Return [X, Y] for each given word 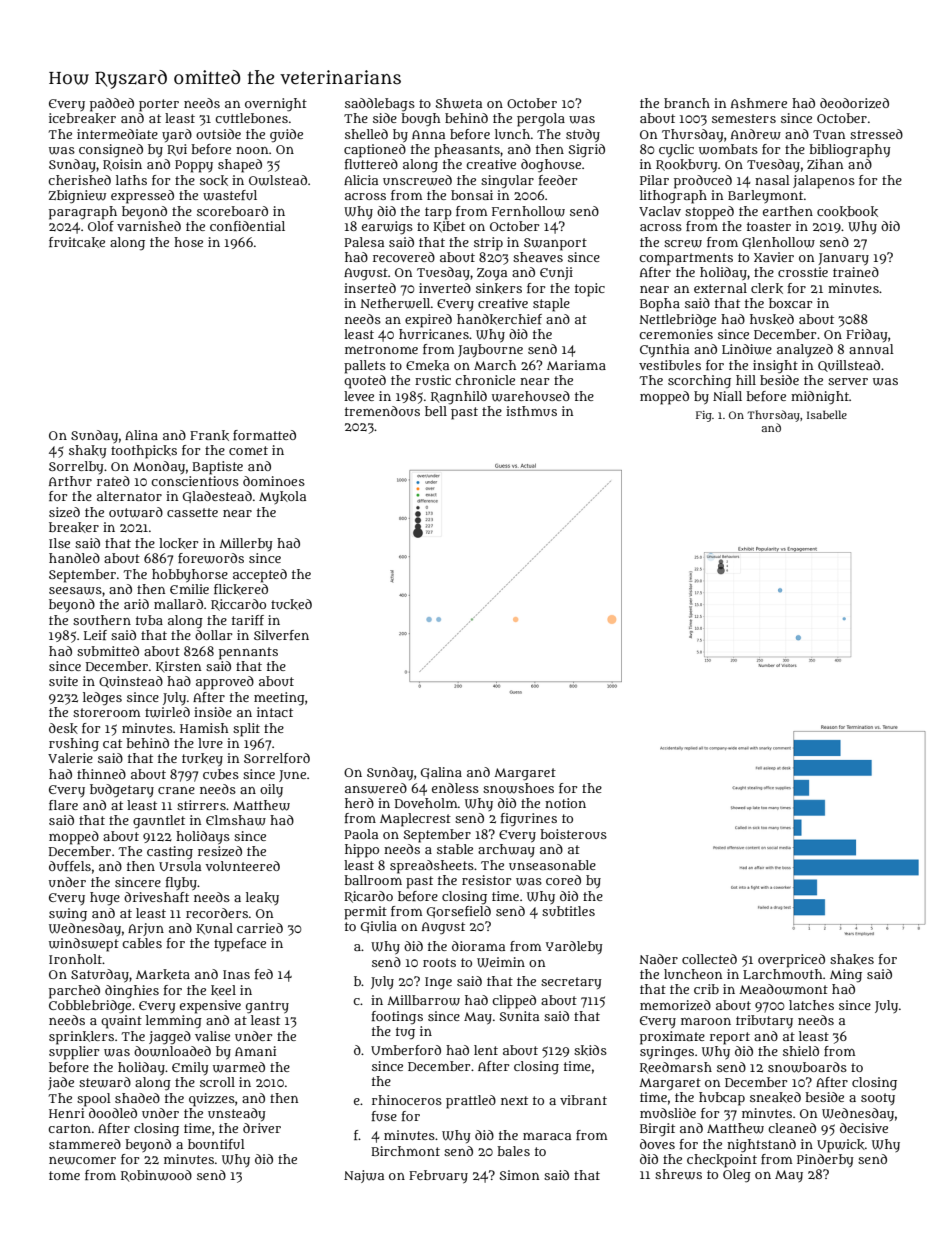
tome [64, 1175]
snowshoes [518, 788]
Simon [519, 1175]
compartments [686, 259]
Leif [95, 635]
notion [565, 803]
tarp [438, 213]
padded [112, 105]
